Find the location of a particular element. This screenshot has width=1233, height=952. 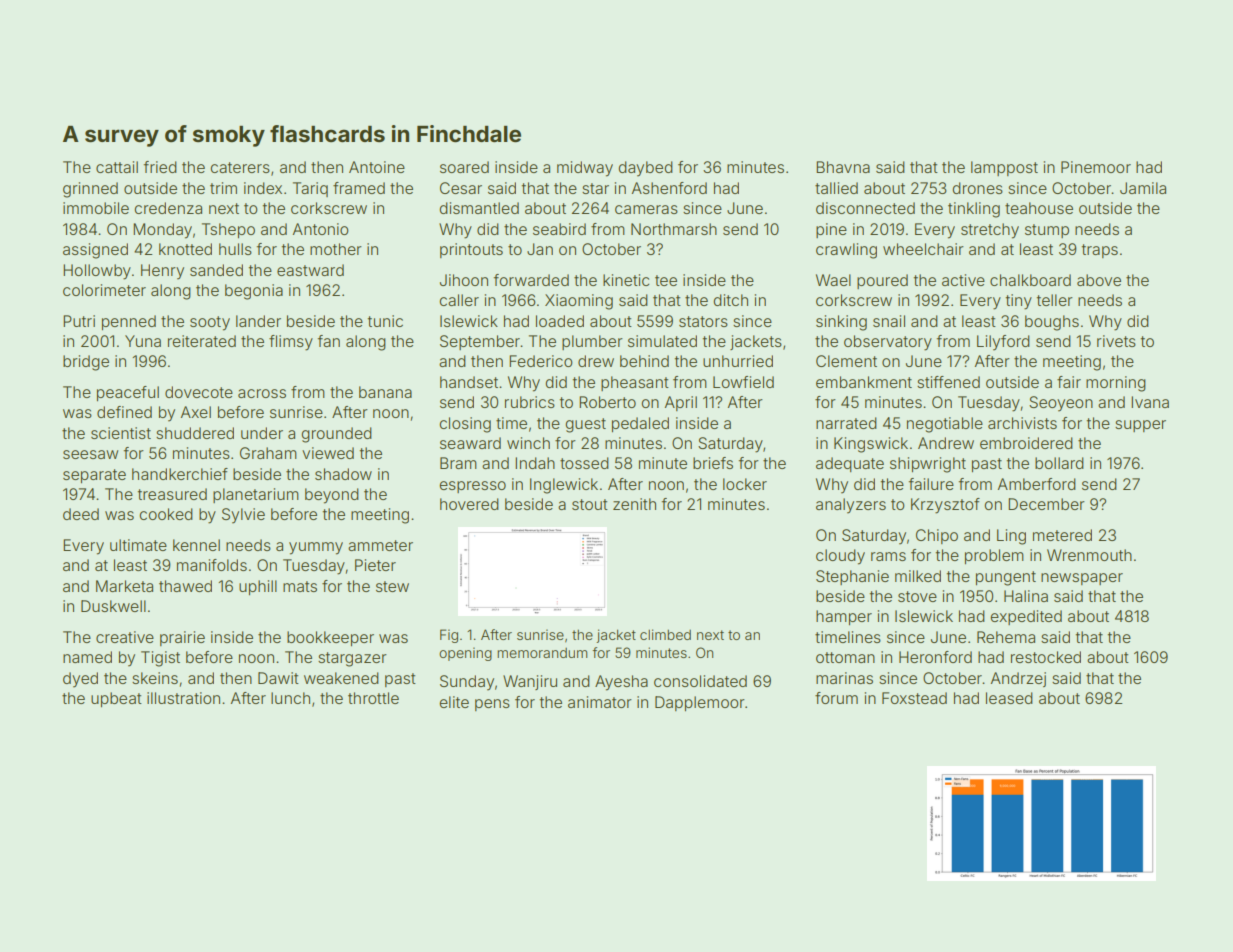

memorandum is located at coordinates (542, 653).
